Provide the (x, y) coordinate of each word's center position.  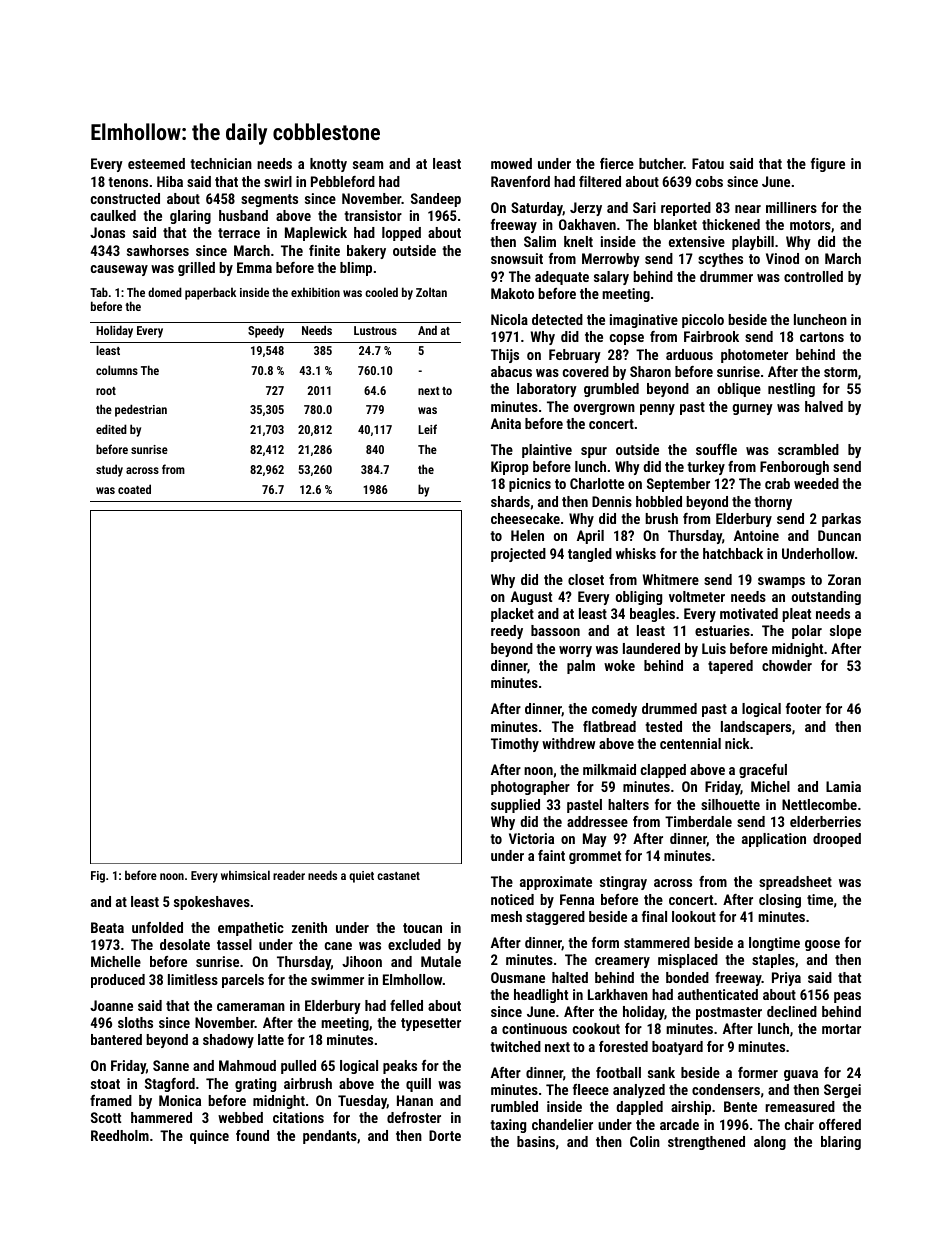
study (109, 470)
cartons (822, 337)
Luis (714, 648)
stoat (105, 1084)
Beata (107, 927)
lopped (401, 234)
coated (134, 489)
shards (510, 501)
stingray (623, 883)
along (770, 1143)
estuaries (722, 630)
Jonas (107, 232)
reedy (507, 632)
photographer (530, 788)
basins (536, 1141)
